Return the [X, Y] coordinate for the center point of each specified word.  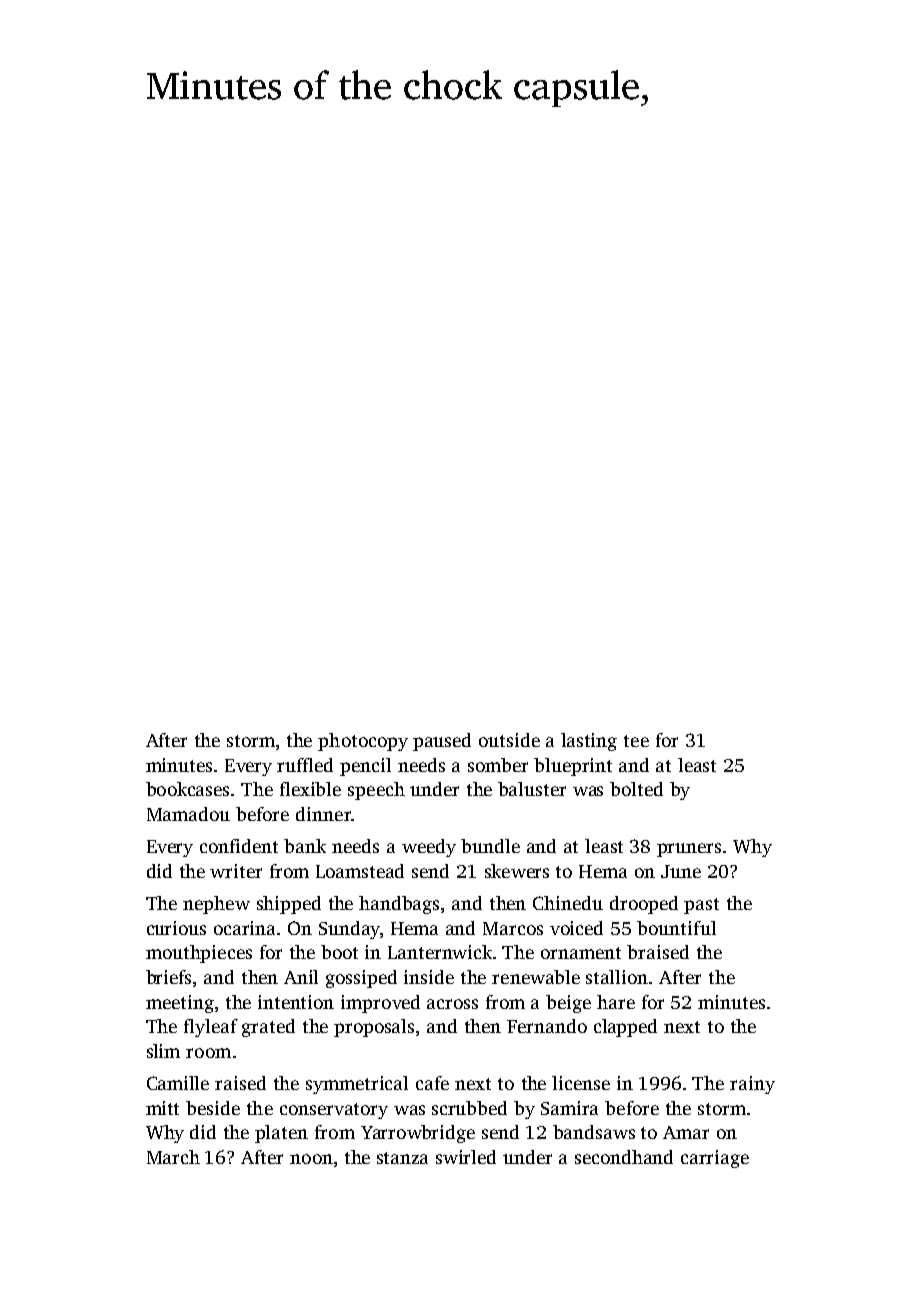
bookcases [187, 789]
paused [442, 742]
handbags [399, 905]
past [701, 906]
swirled [466, 1157]
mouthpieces [199, 954]
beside [213, 1108]
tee [636, 741]
